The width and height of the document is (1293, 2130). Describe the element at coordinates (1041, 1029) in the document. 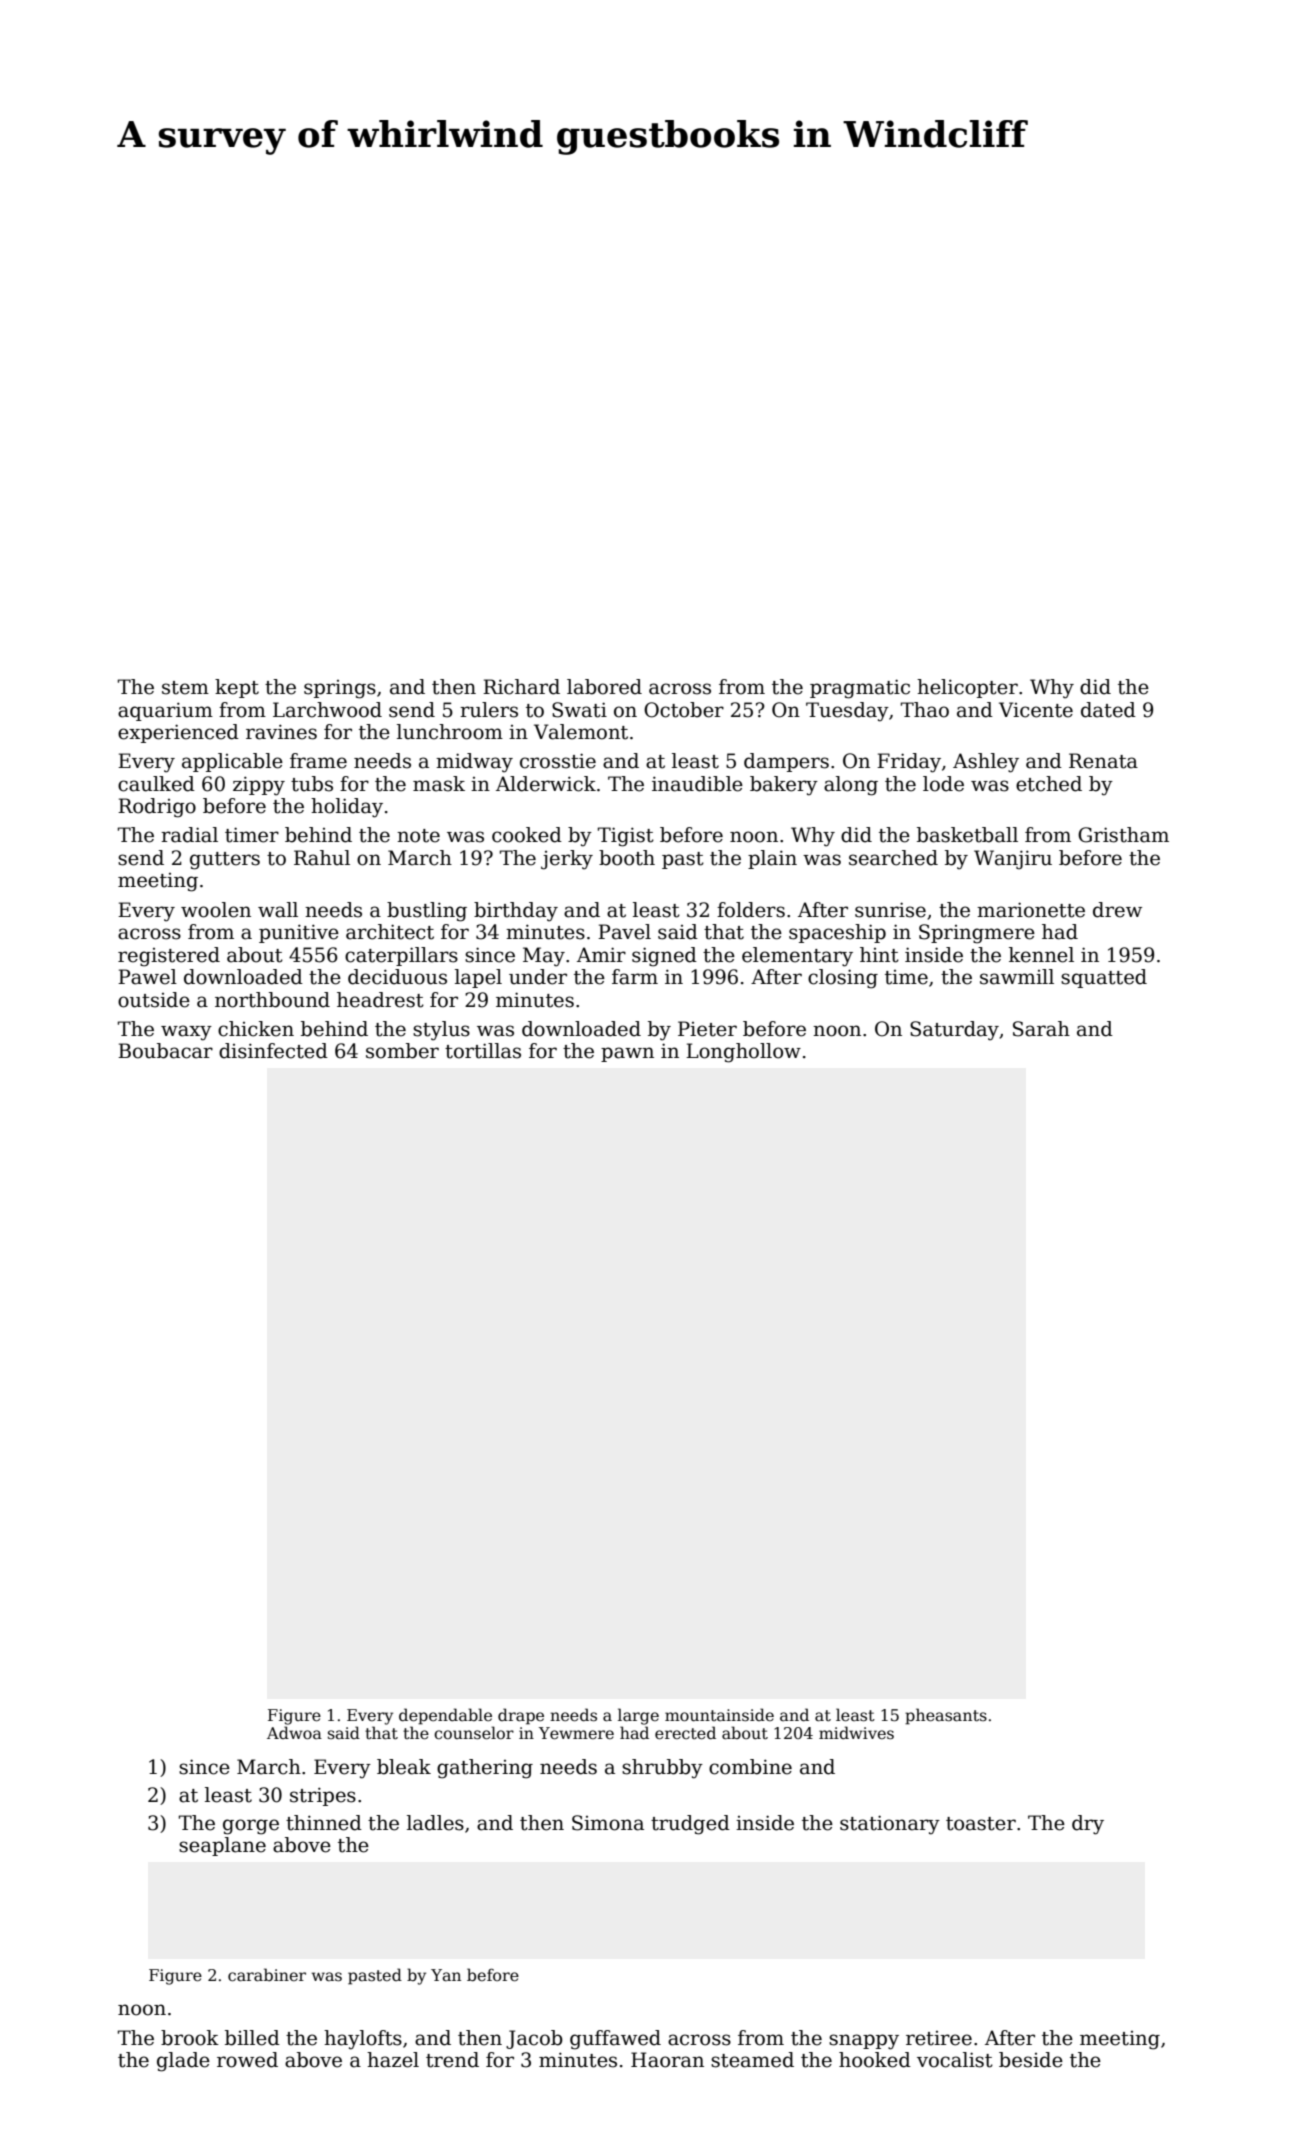

I see `Sarah` at that location.
